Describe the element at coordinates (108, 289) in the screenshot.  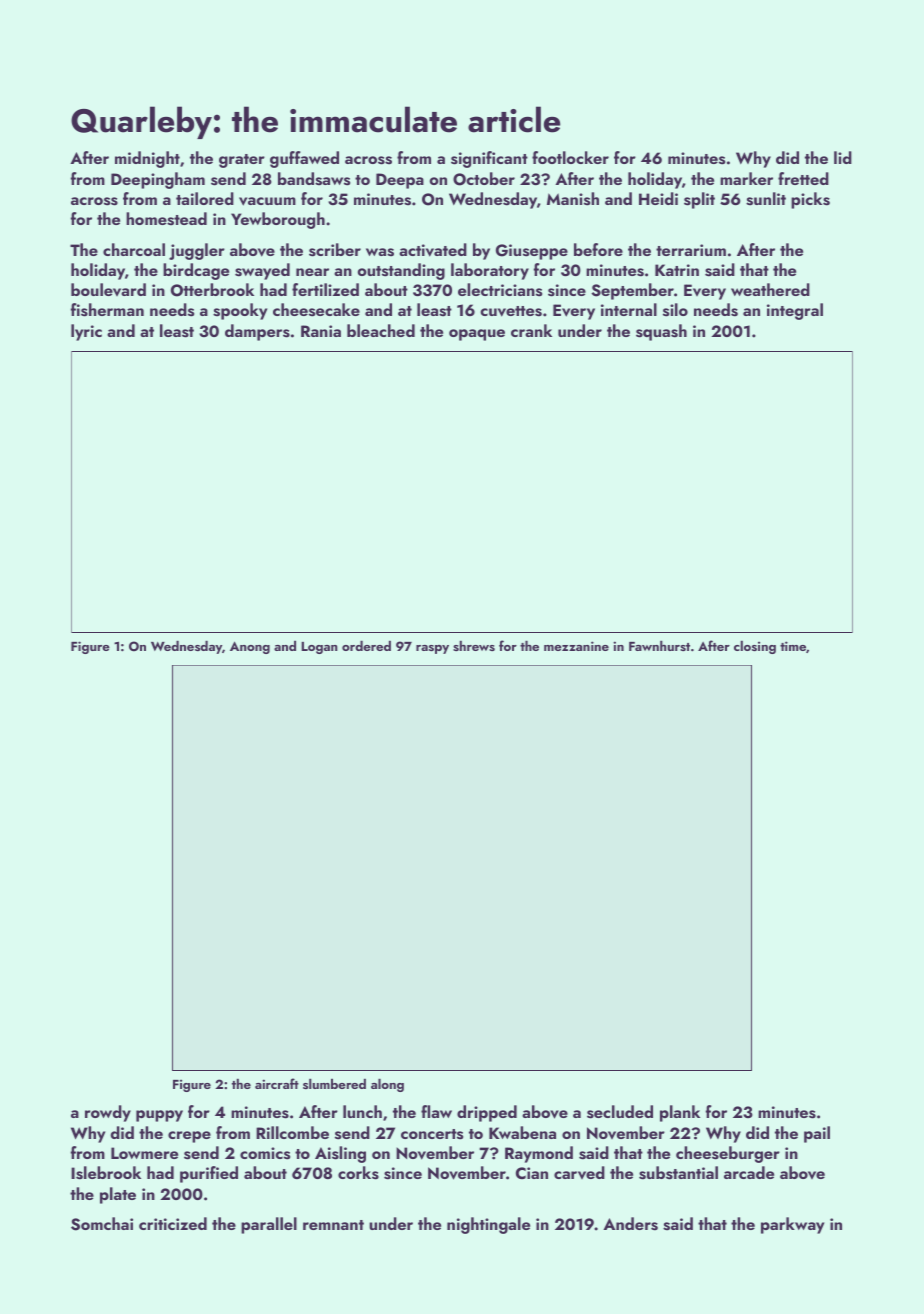
I see `boulevard` at that location.
